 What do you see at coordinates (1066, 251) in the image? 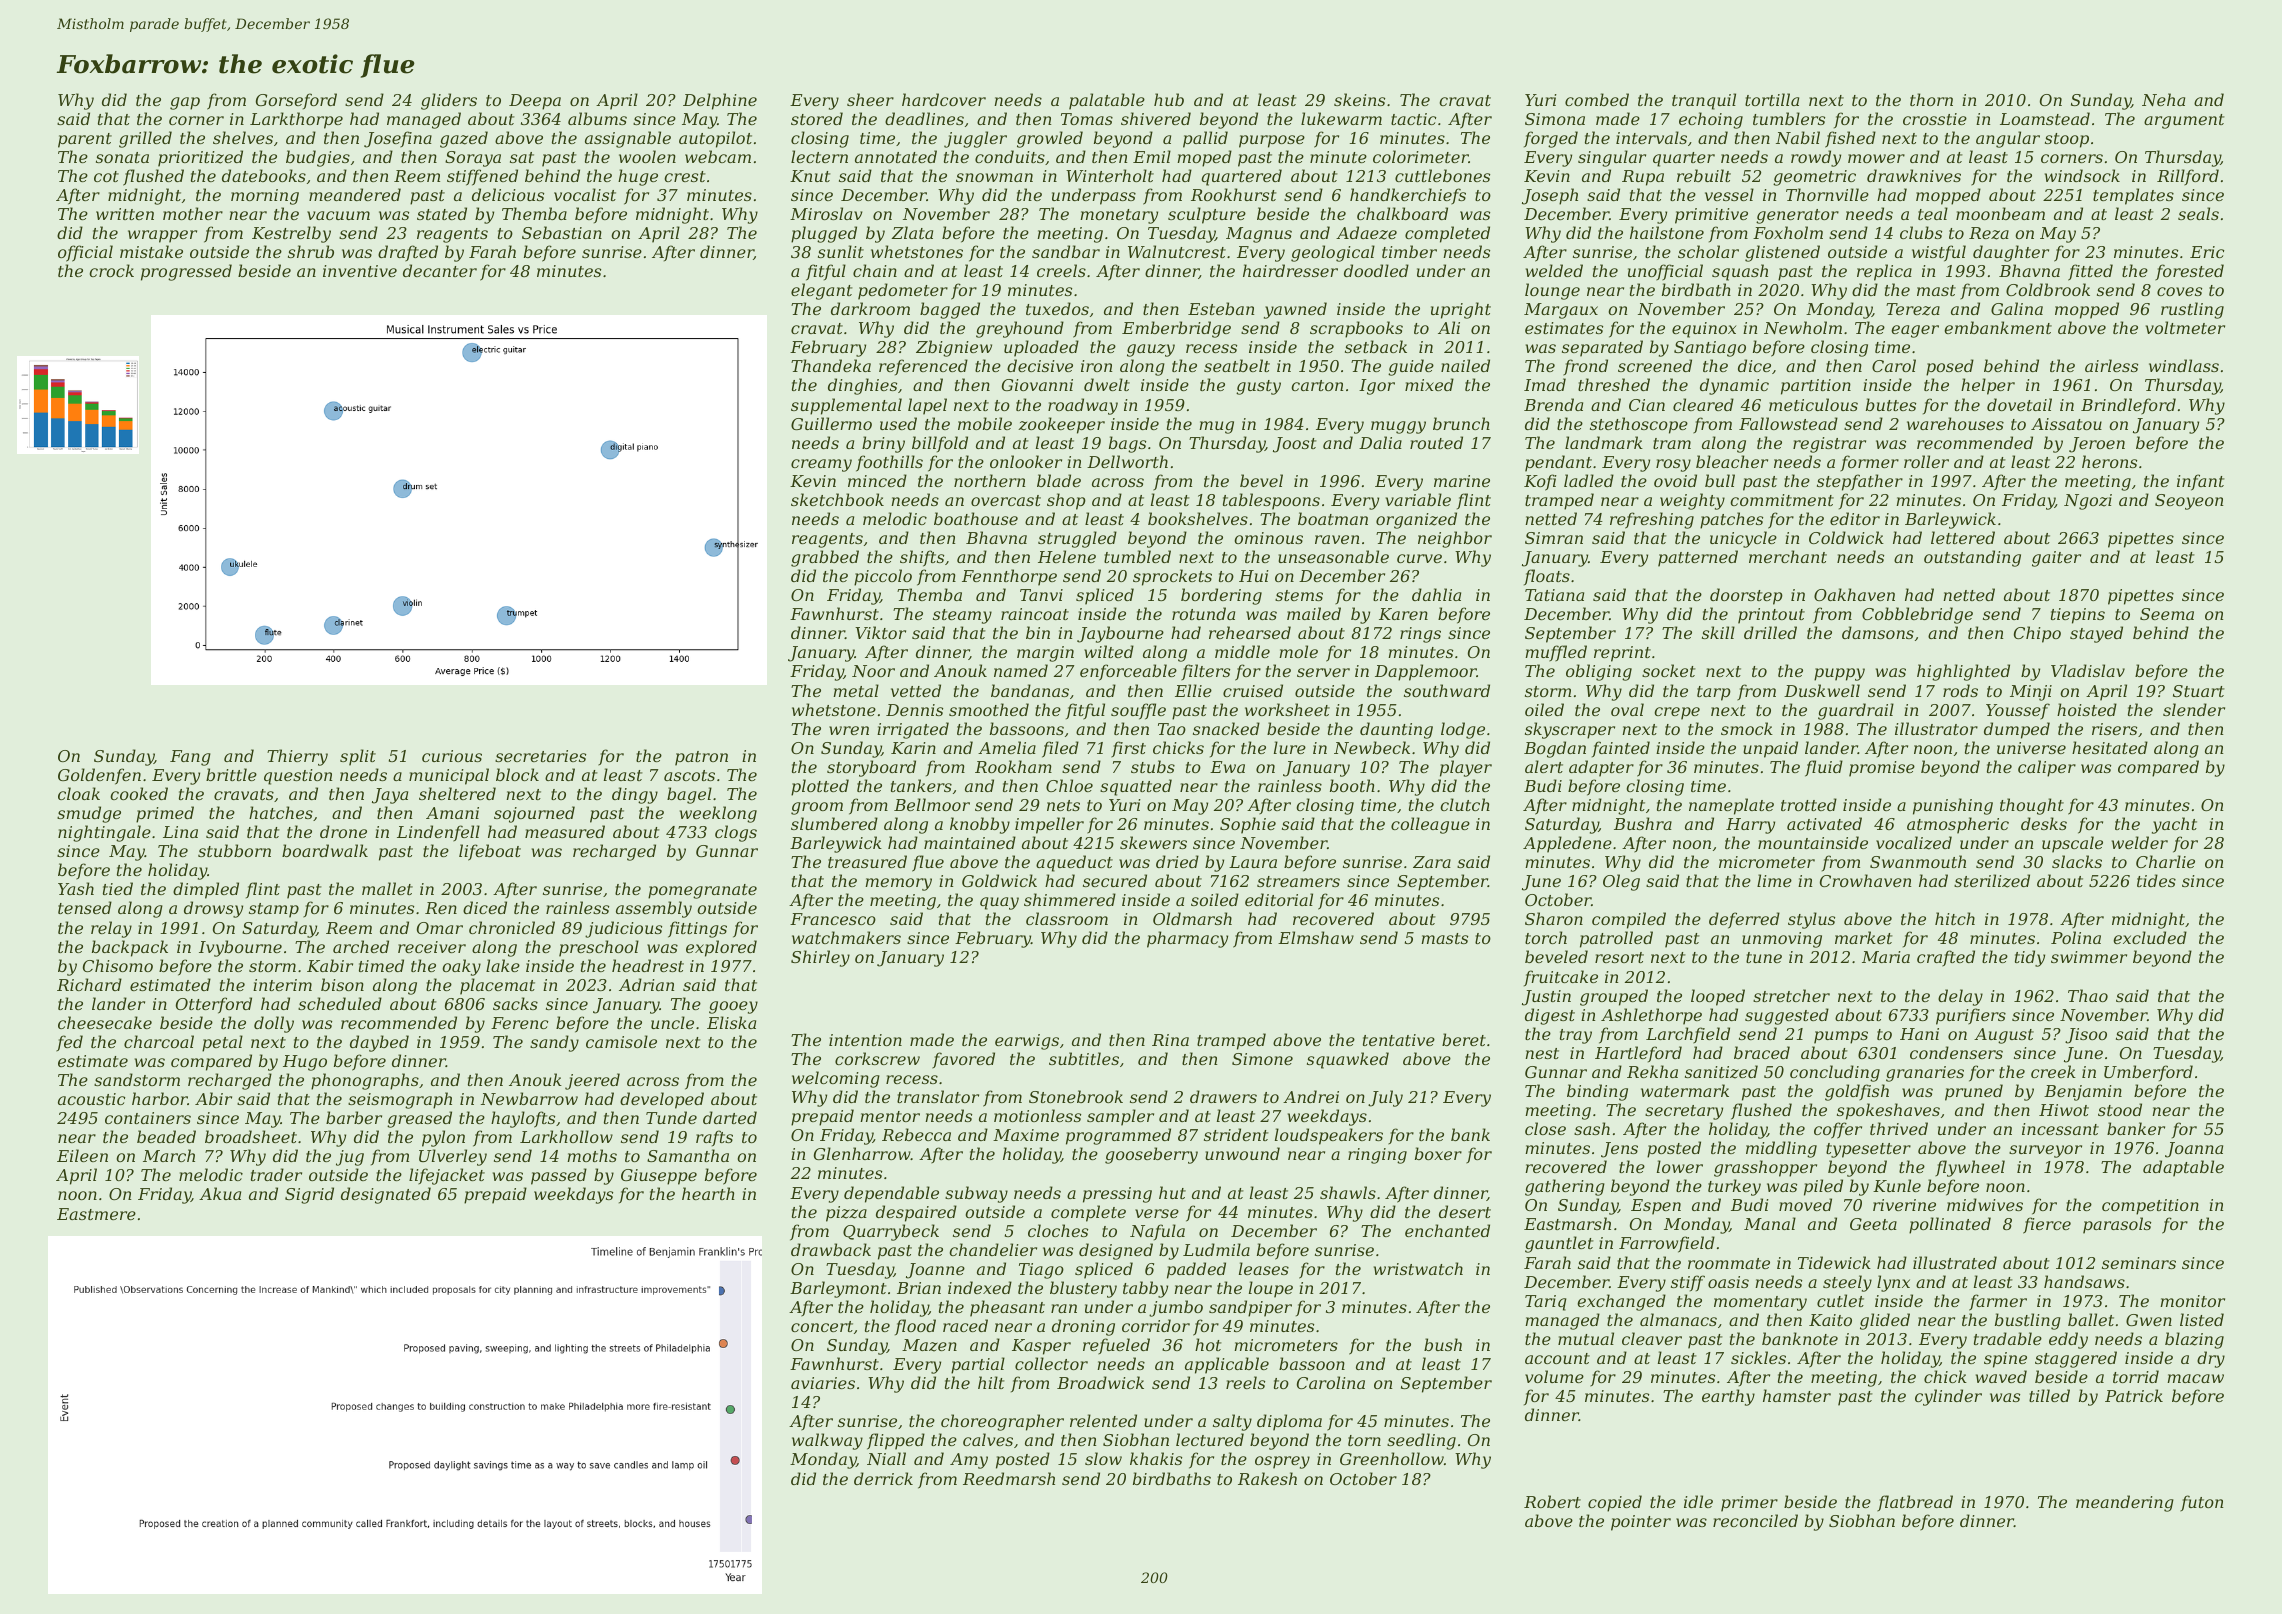
I see `sandbar` at bounding box center [1066, 251].
